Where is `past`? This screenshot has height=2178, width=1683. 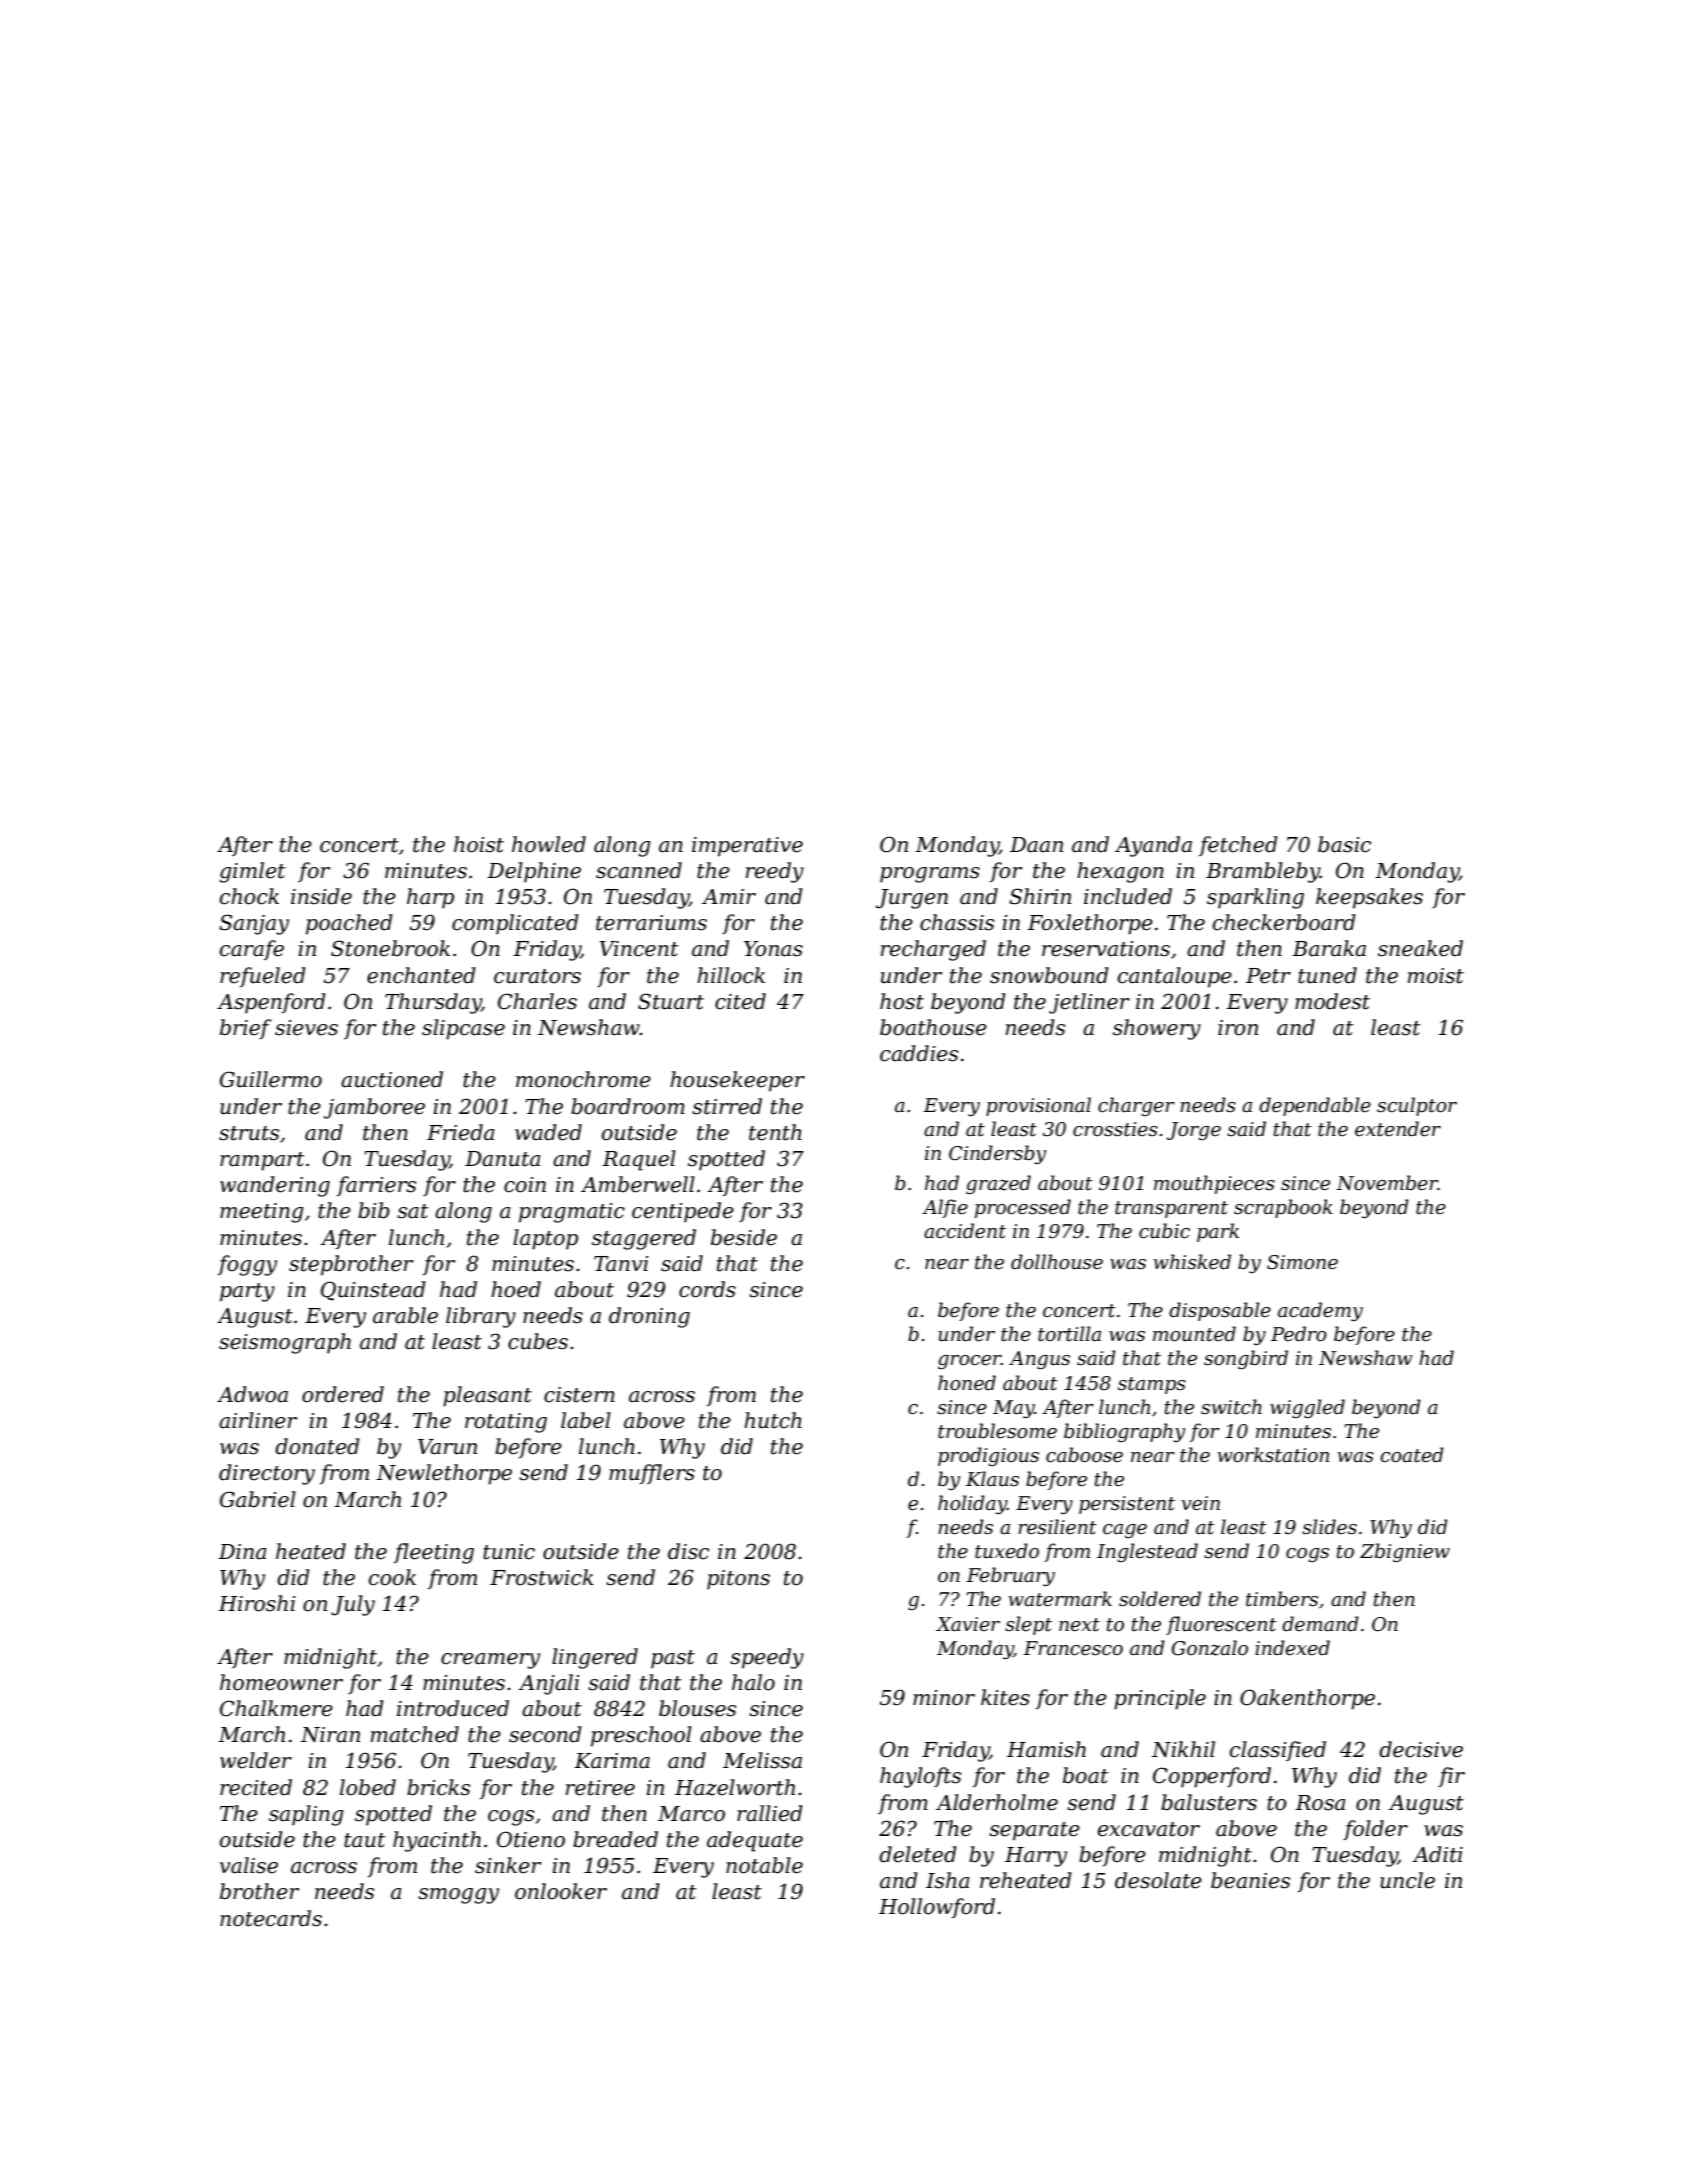 past is located at coordinates (673, 1659).
